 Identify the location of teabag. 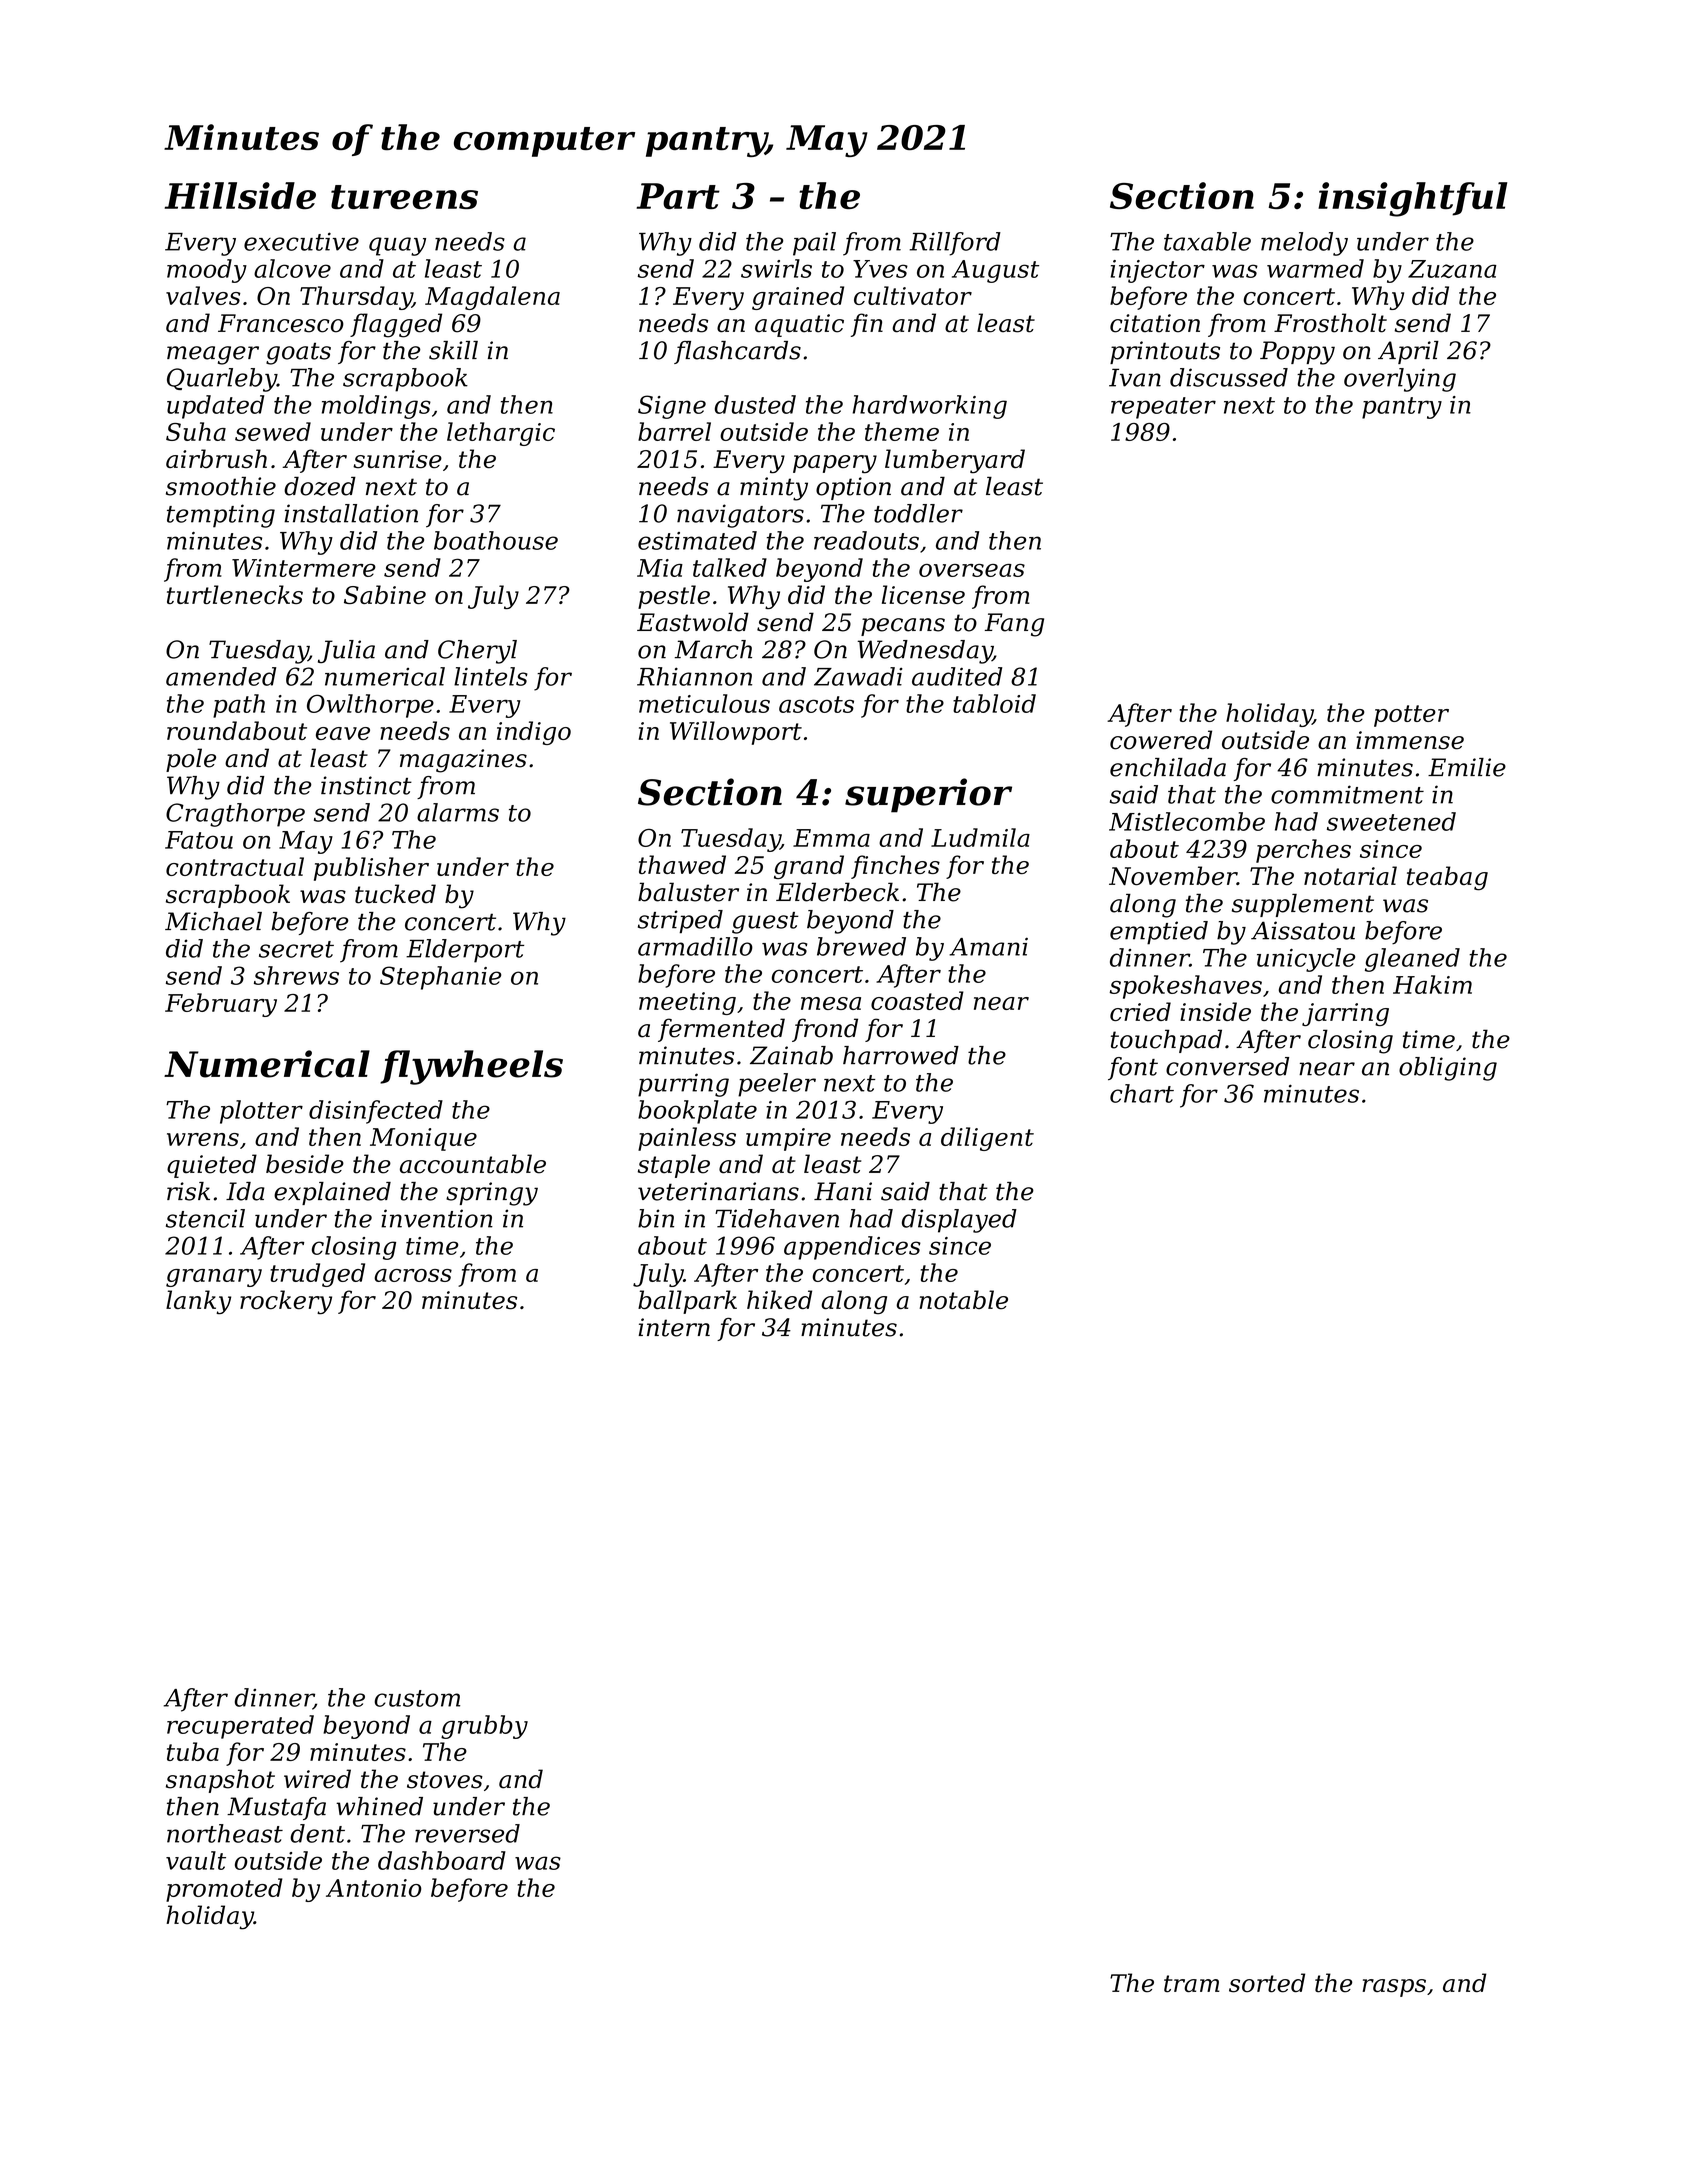
(1447, 878).
